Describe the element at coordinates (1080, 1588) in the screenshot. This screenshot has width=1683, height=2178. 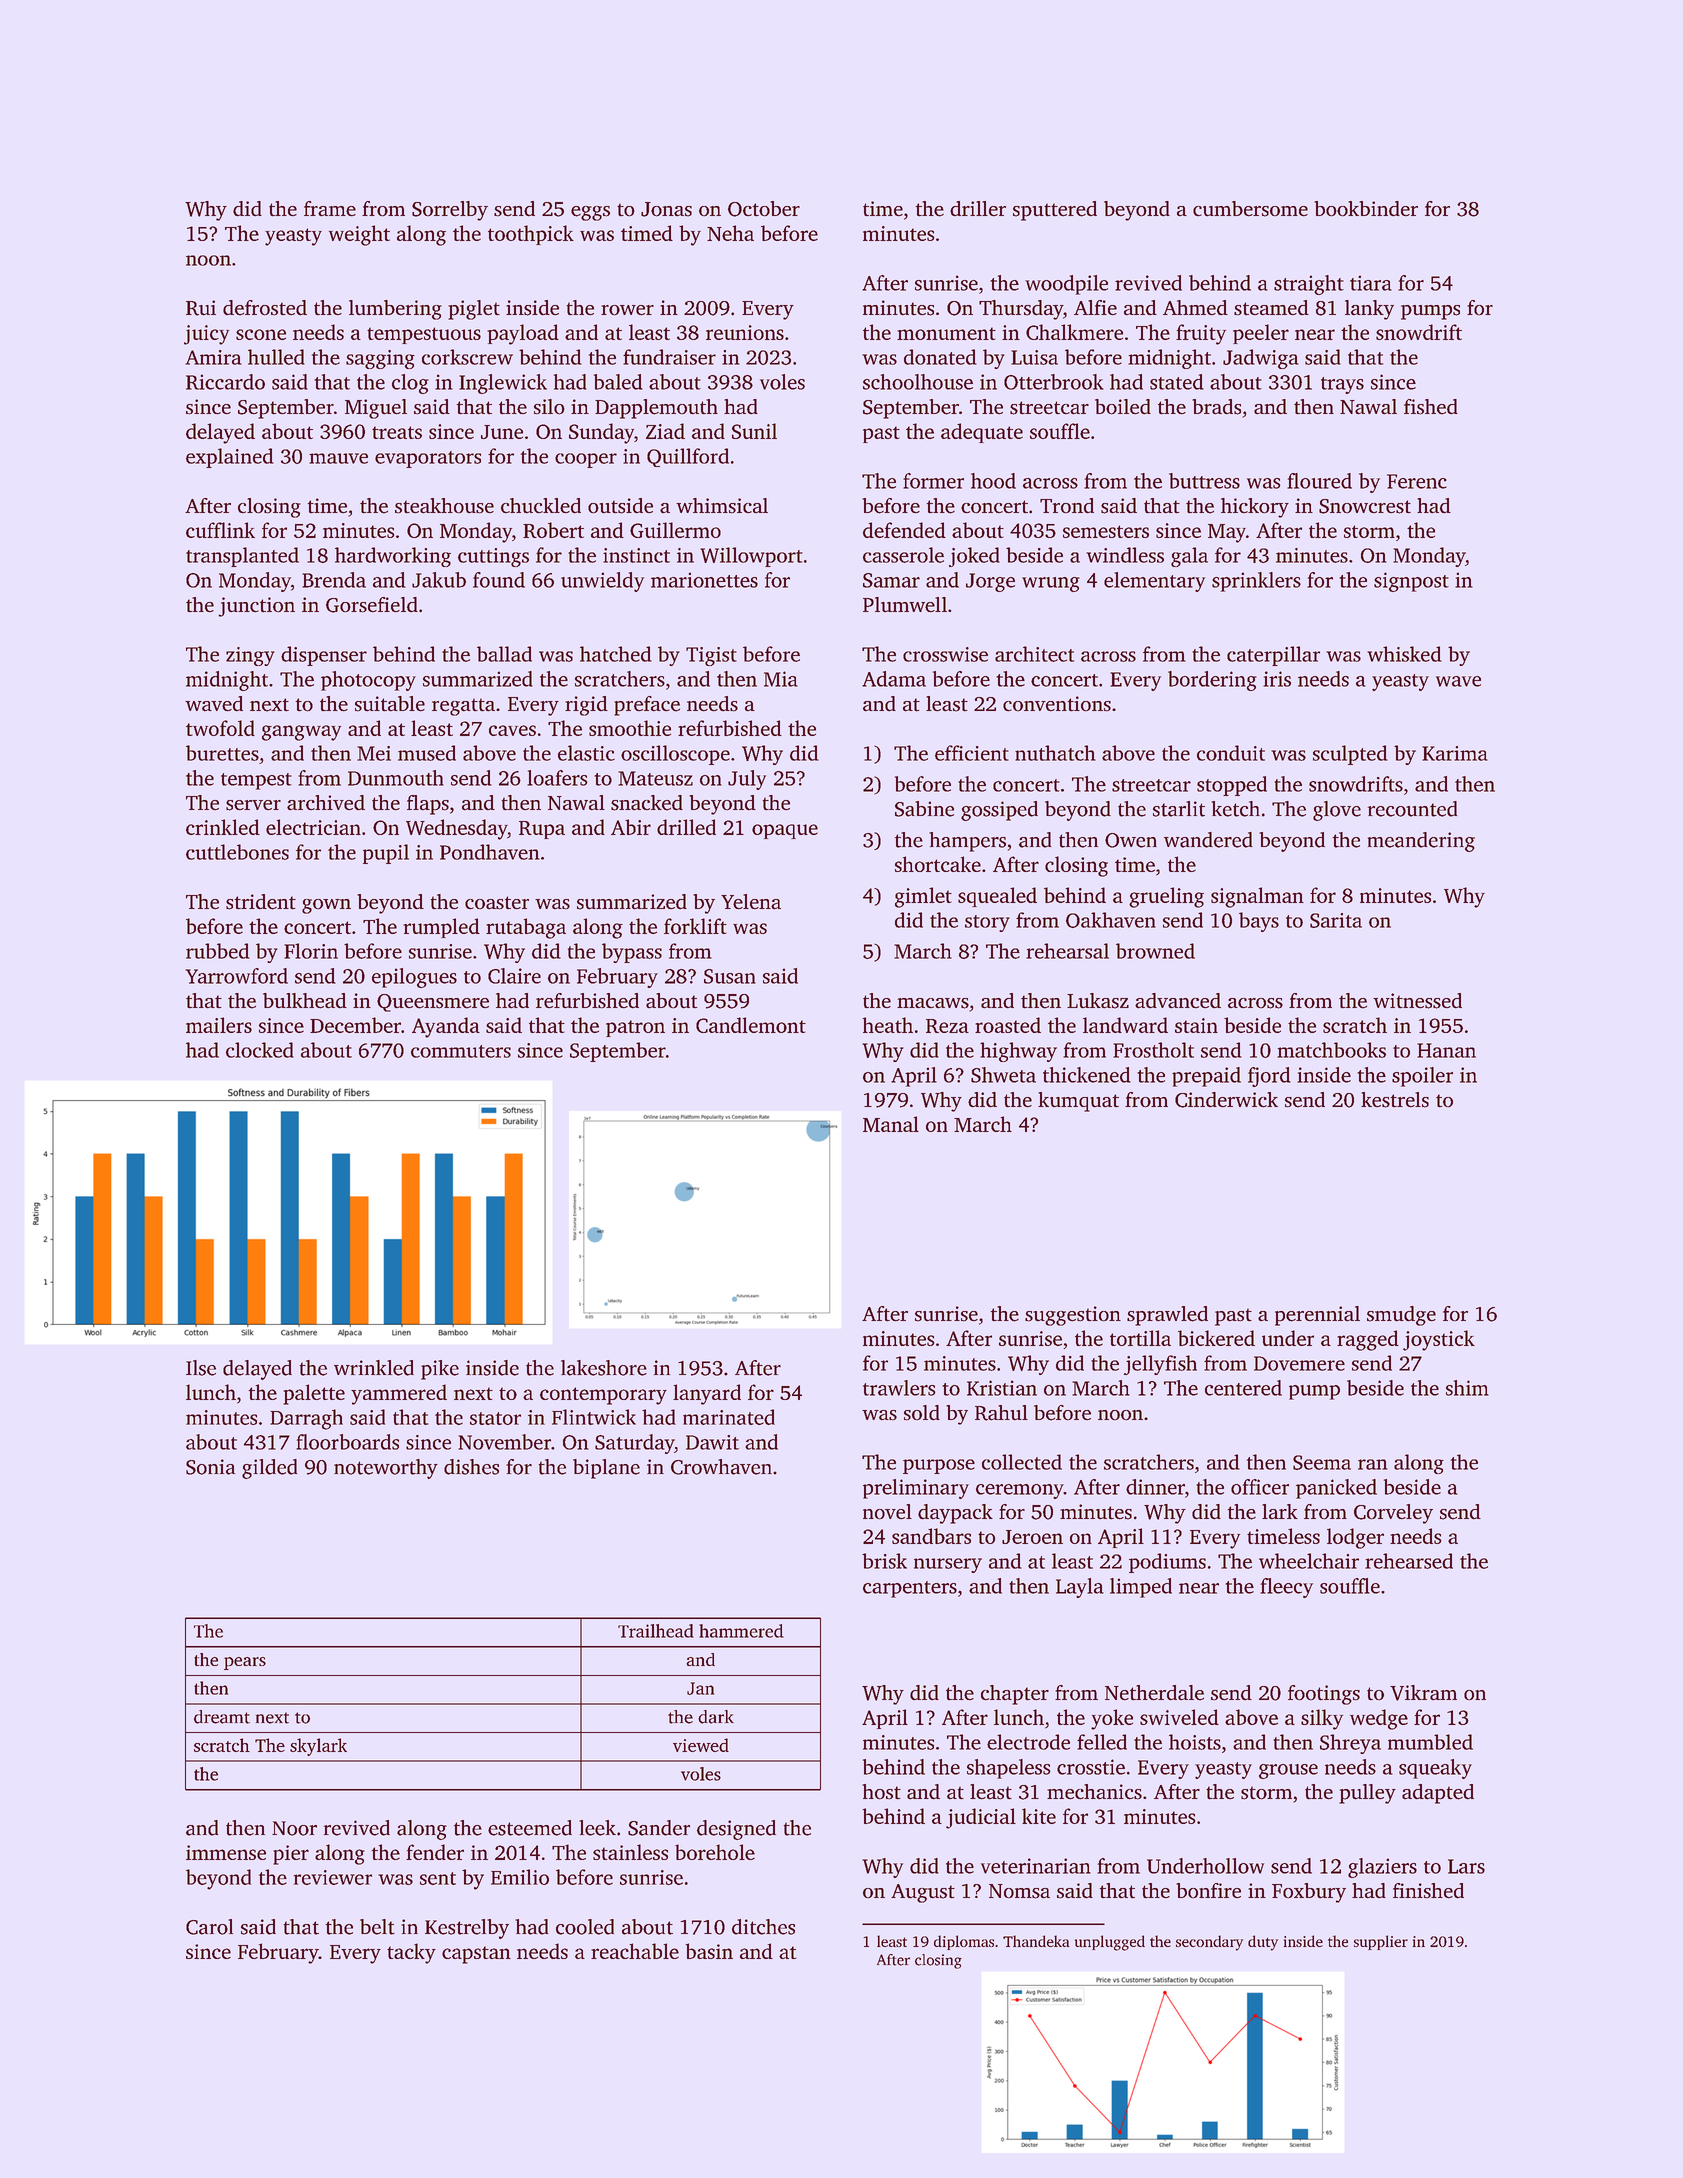
I see `Layla` at that location.
